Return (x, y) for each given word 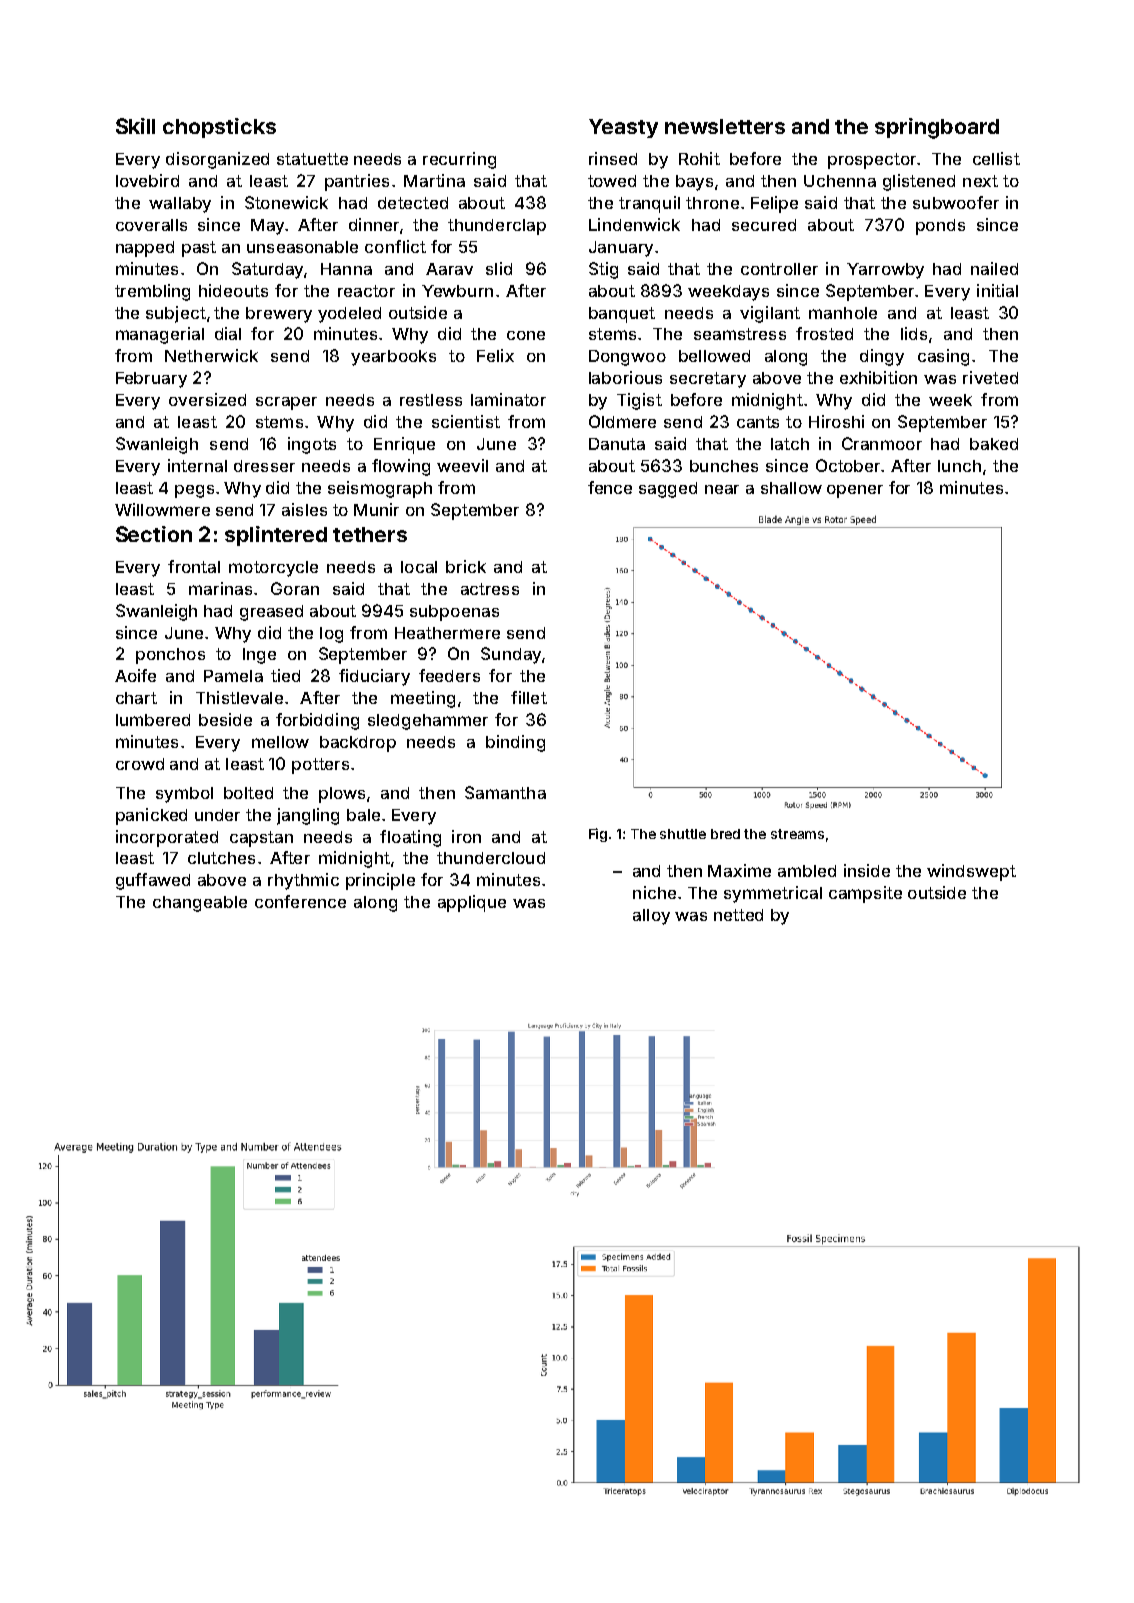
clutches (221, 858)
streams (797, 834)
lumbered (153, 720)
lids (914, 333)
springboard (937, 128)
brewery (279, 315)
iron (466, 836)
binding (515, 743)
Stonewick (286, 202)
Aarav (449, 269)
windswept (971, 872)
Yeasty (623, 128)
